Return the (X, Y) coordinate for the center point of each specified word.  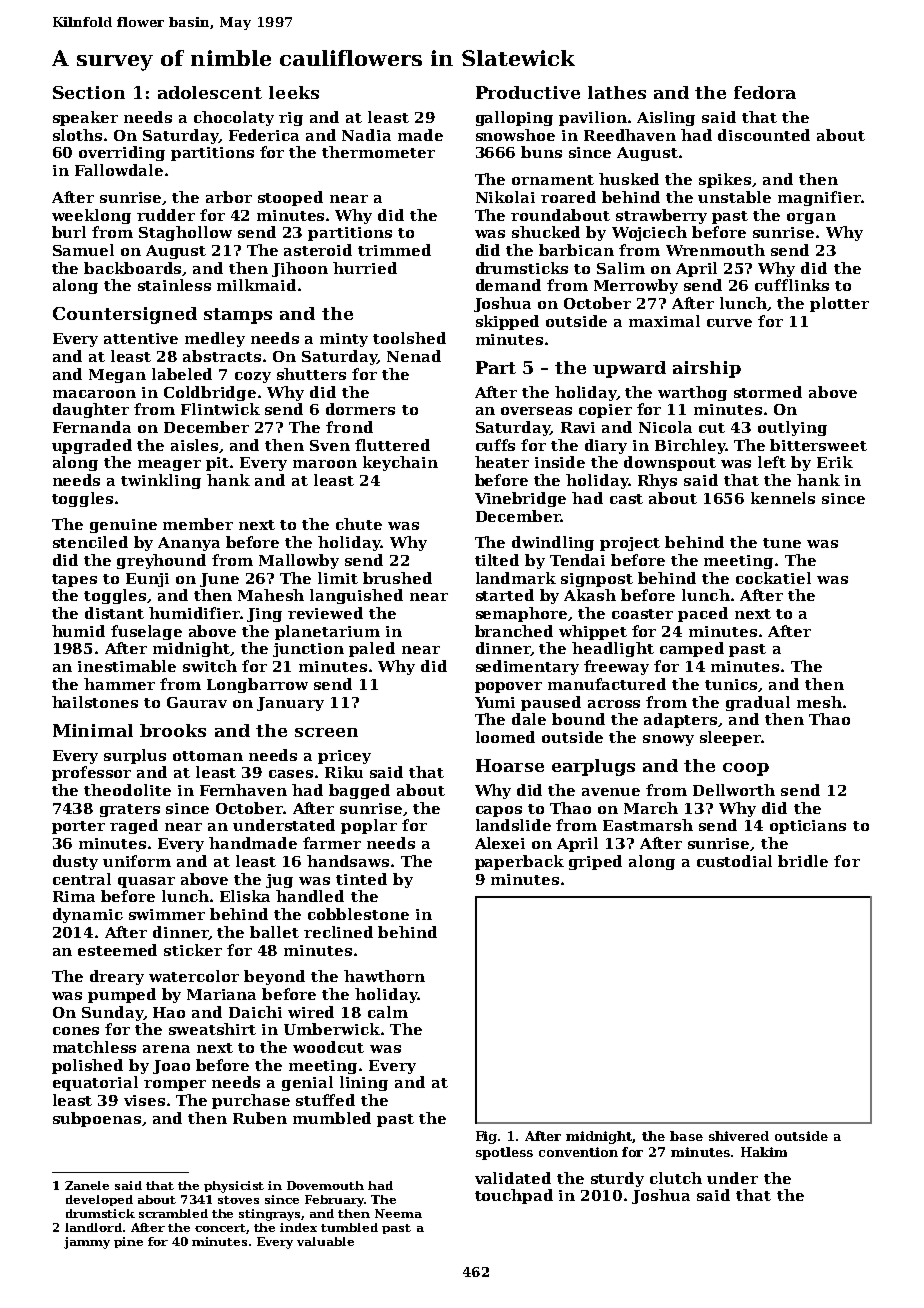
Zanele (87, 1185)
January (290, 704)
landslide (513, 825)
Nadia (366, 135)
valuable (325, 1241)
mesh (819, 702)
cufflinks (792, 285)
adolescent (210, 92)
